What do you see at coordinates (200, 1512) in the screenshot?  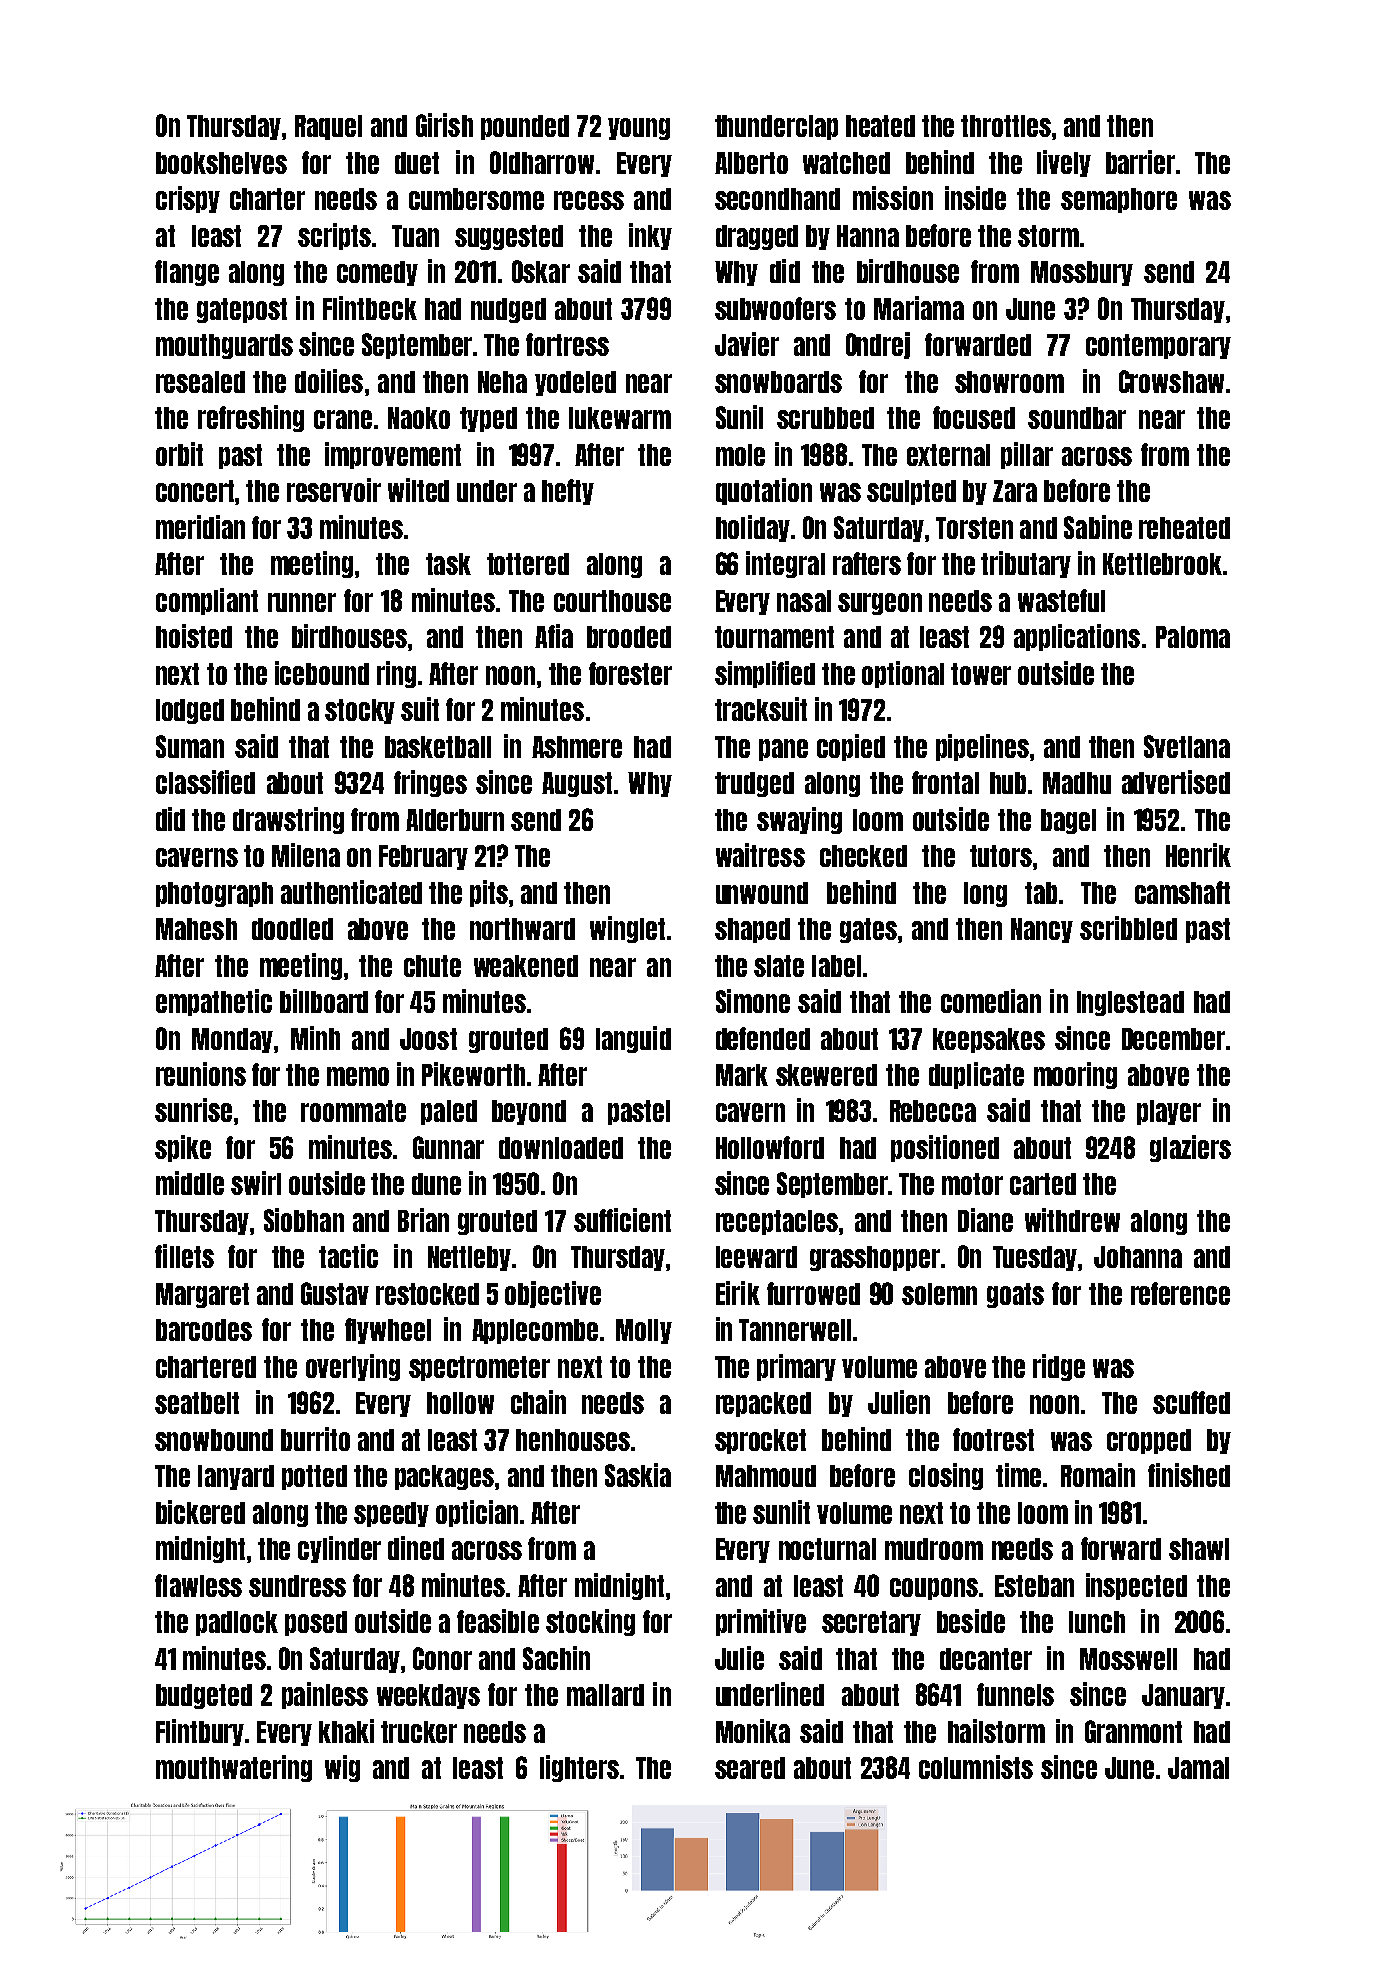 I see `bickered` at bounding box center [200, 1512].
